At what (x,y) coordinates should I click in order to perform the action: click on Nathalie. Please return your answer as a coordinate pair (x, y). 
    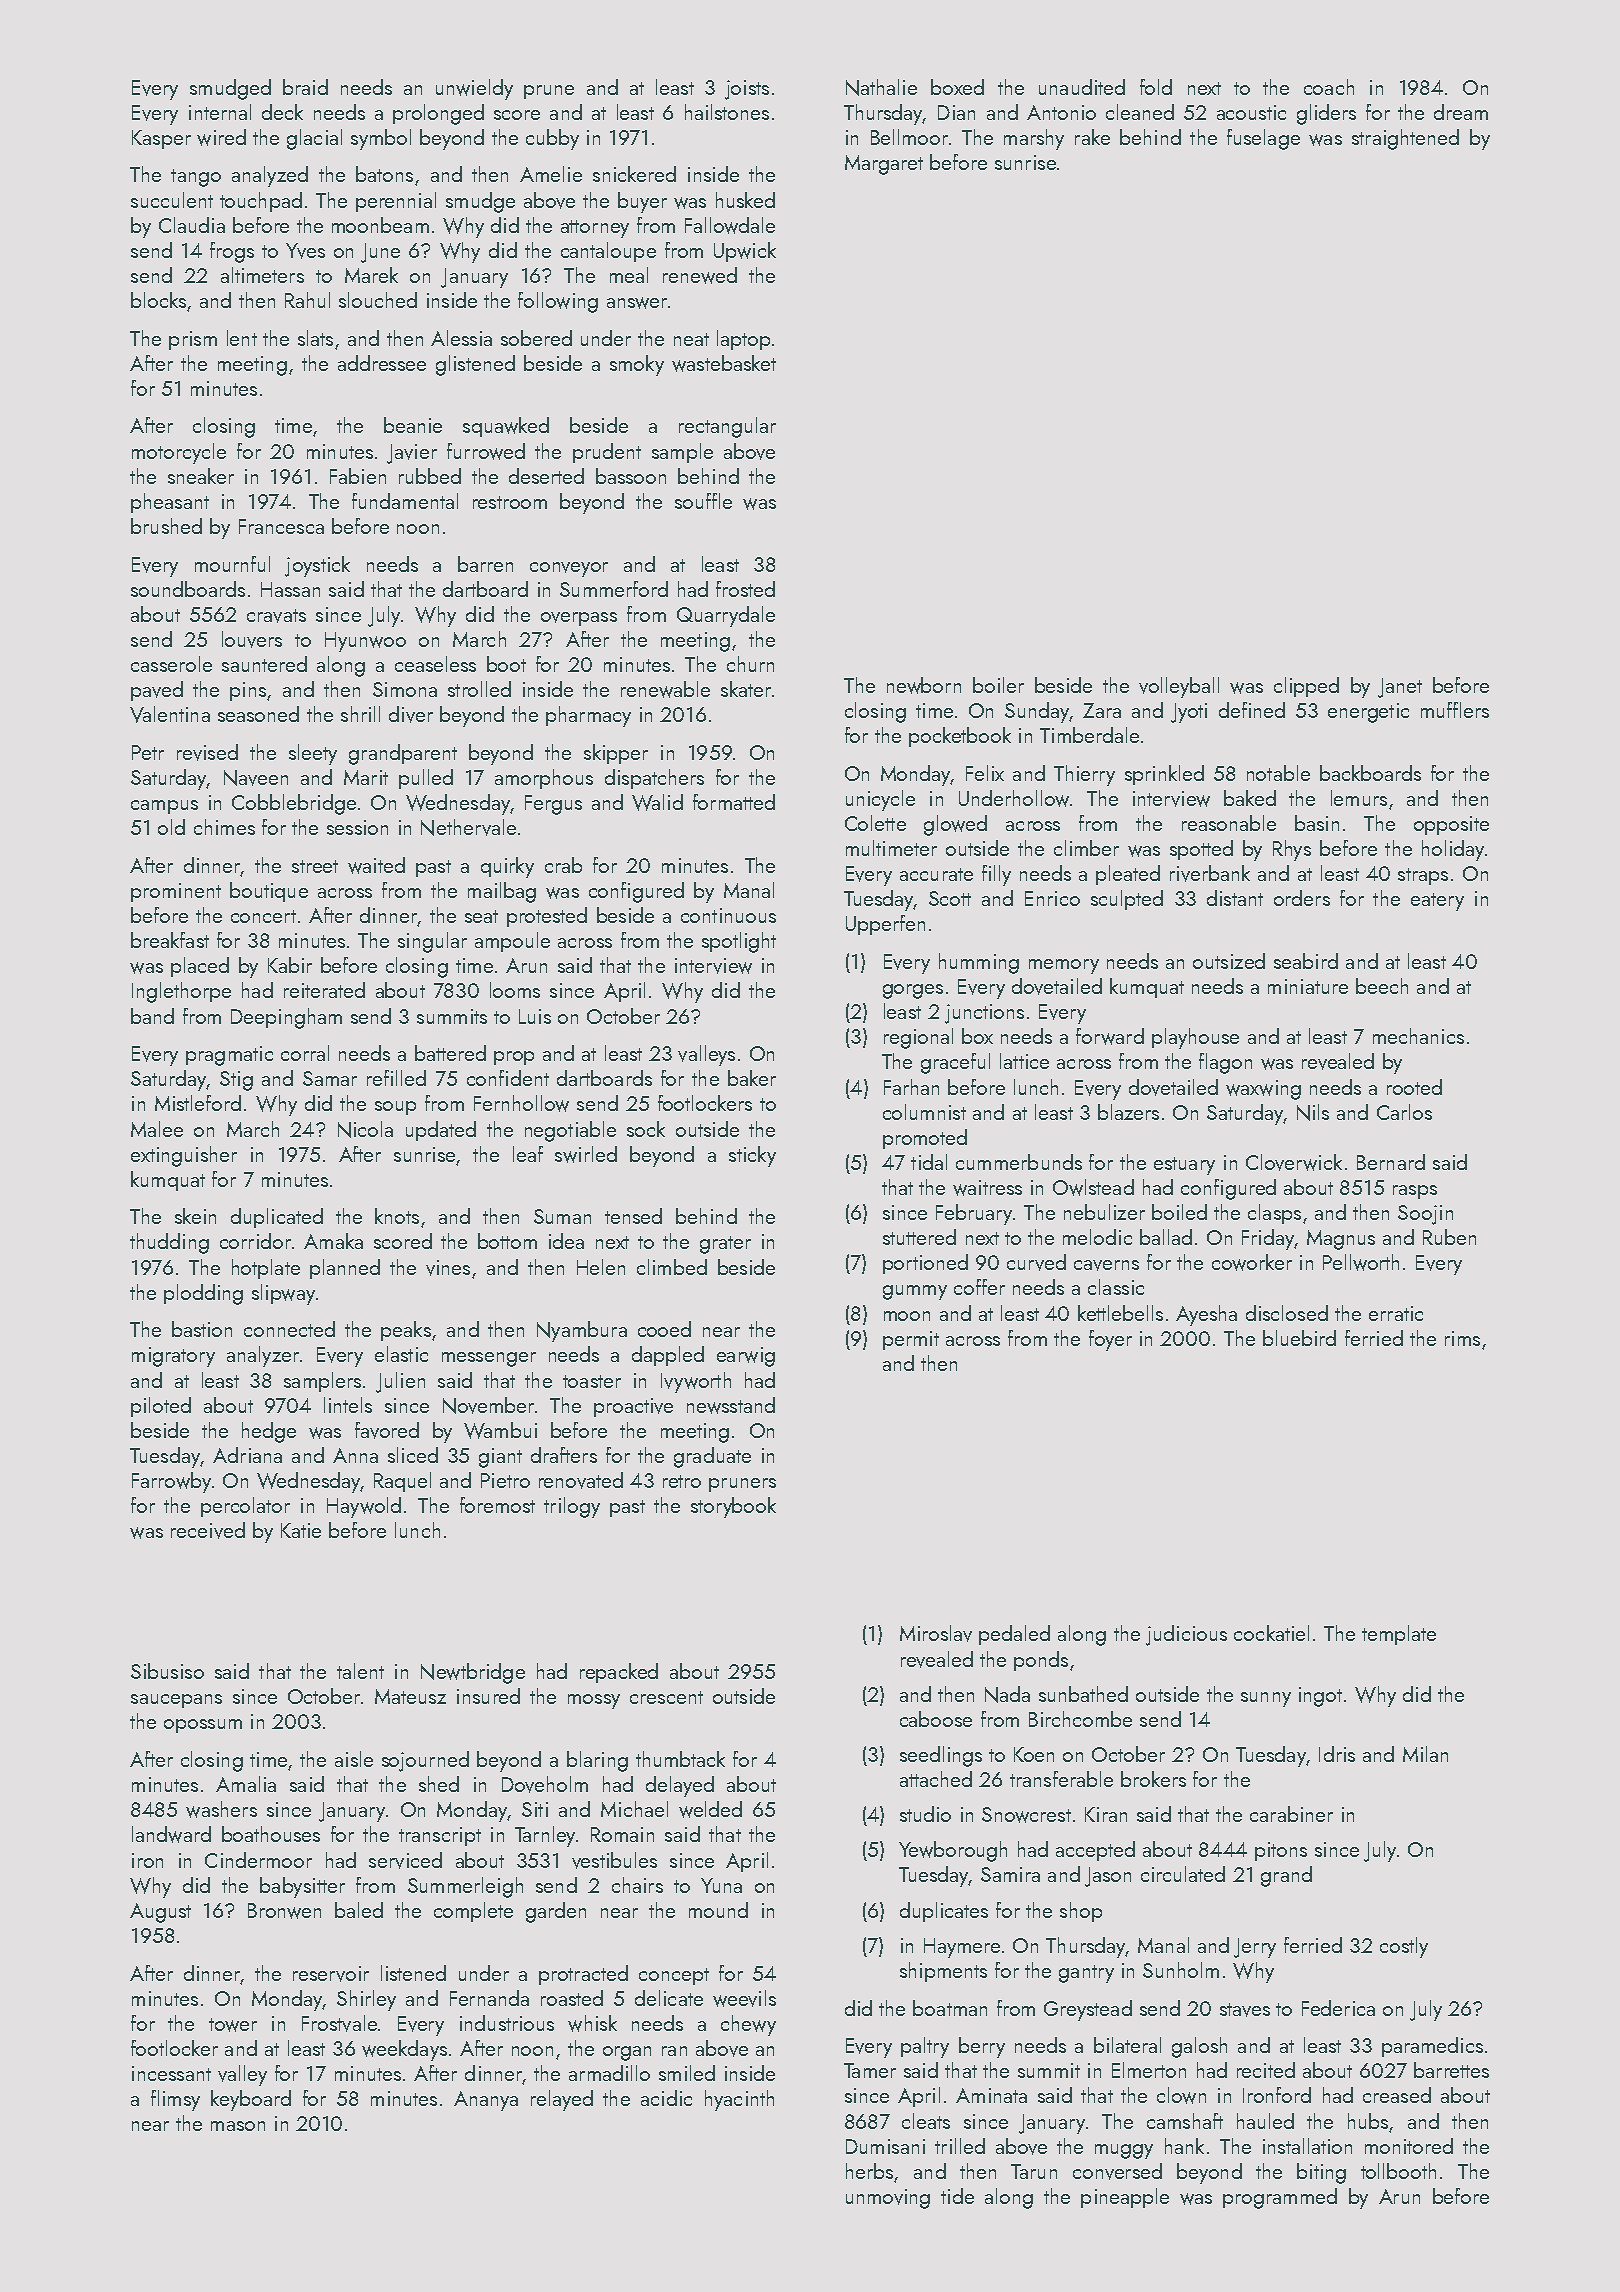
    Looking at the image, I should click on (881, 87).
